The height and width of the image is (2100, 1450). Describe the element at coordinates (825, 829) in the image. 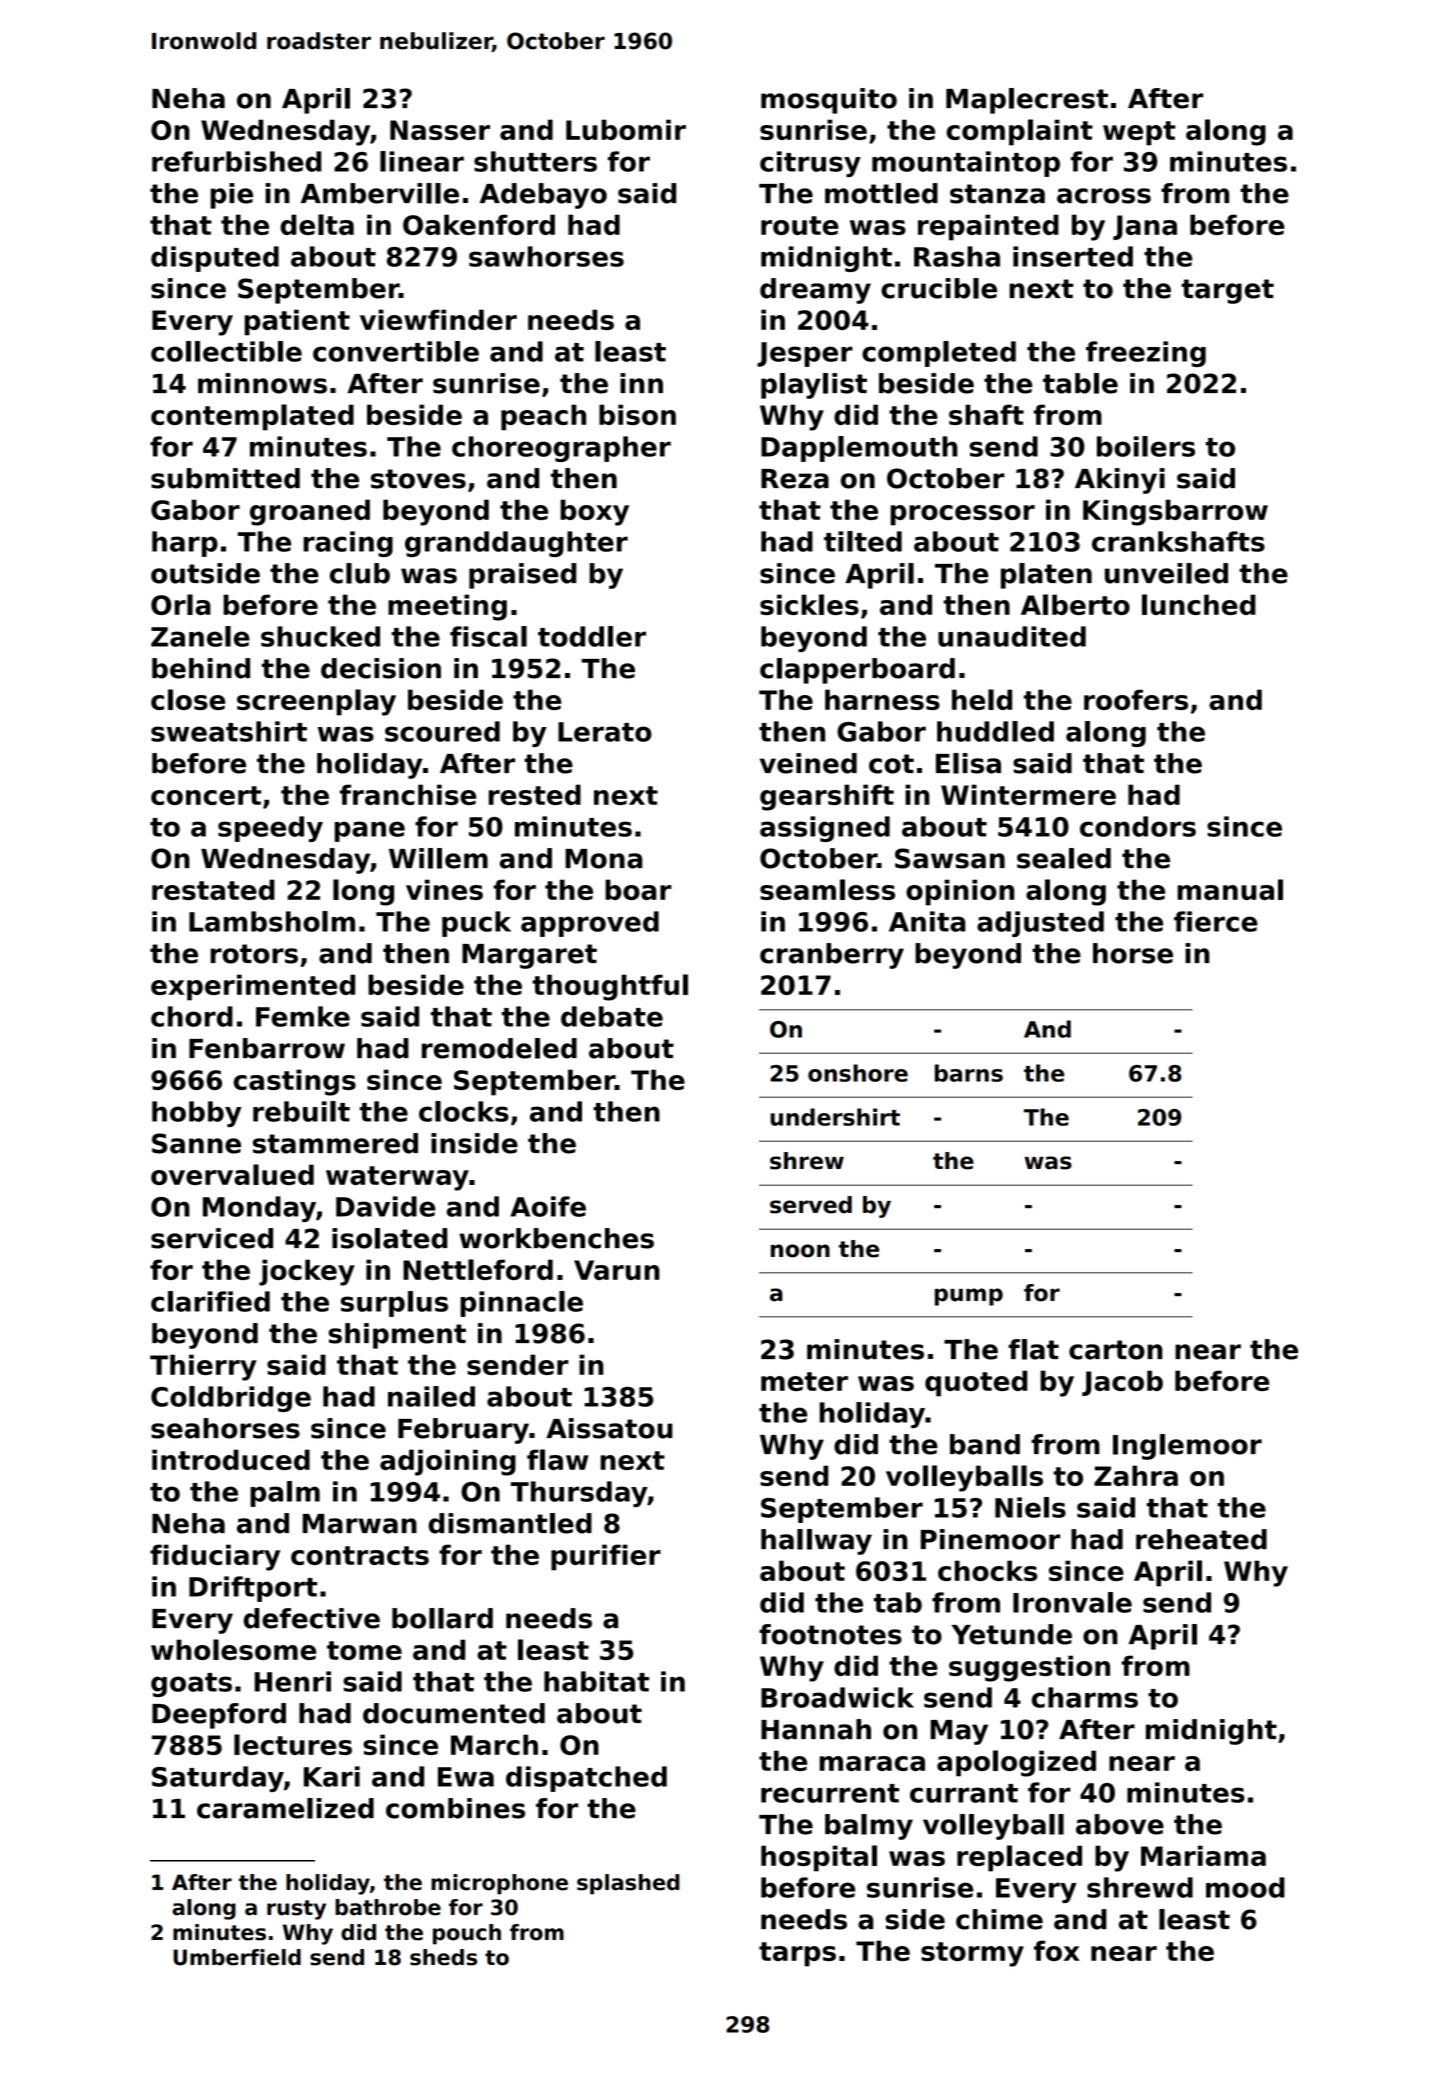

I see `assigned` at that location.
